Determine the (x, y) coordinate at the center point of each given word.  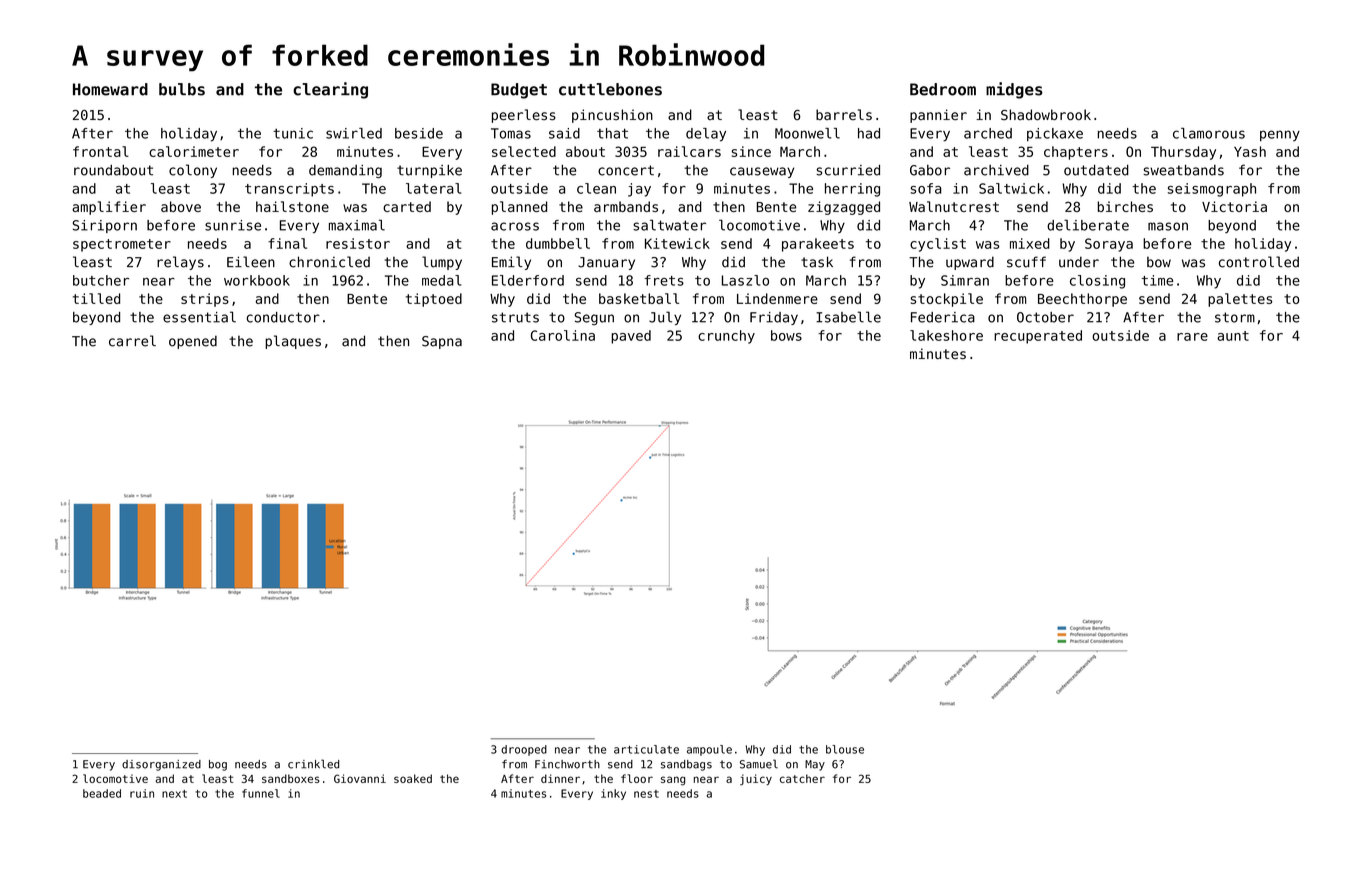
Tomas (511, 133)
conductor (283, 317)
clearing (330, 90)
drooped (524, 750)
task (817, 262)
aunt (1233, 336)
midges (1014, 90)
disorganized (161, 765)
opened (193, 342)
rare (1192, 337)
